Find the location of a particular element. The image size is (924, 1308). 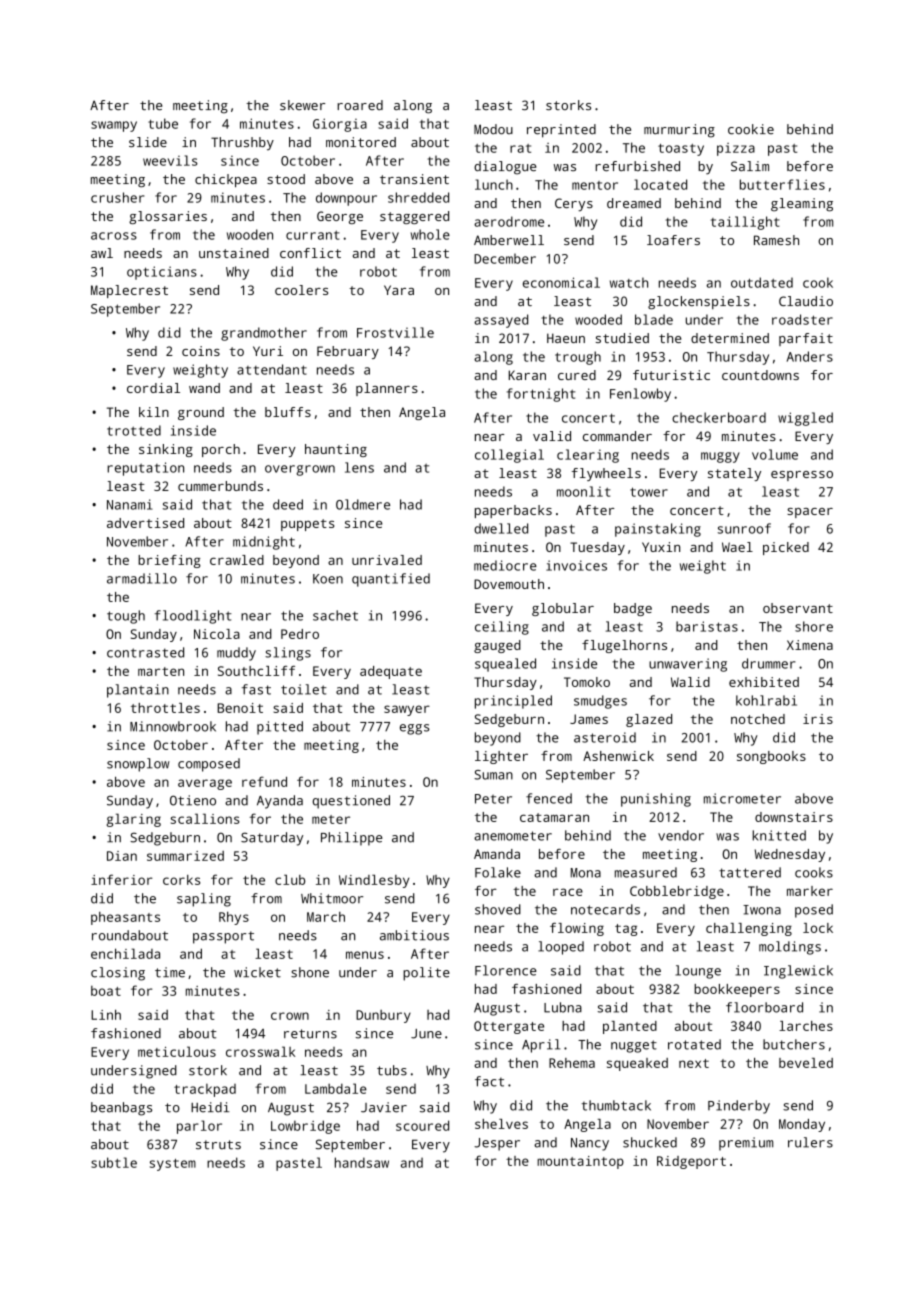

Maplecrest is located at coordinates (129, 291).
